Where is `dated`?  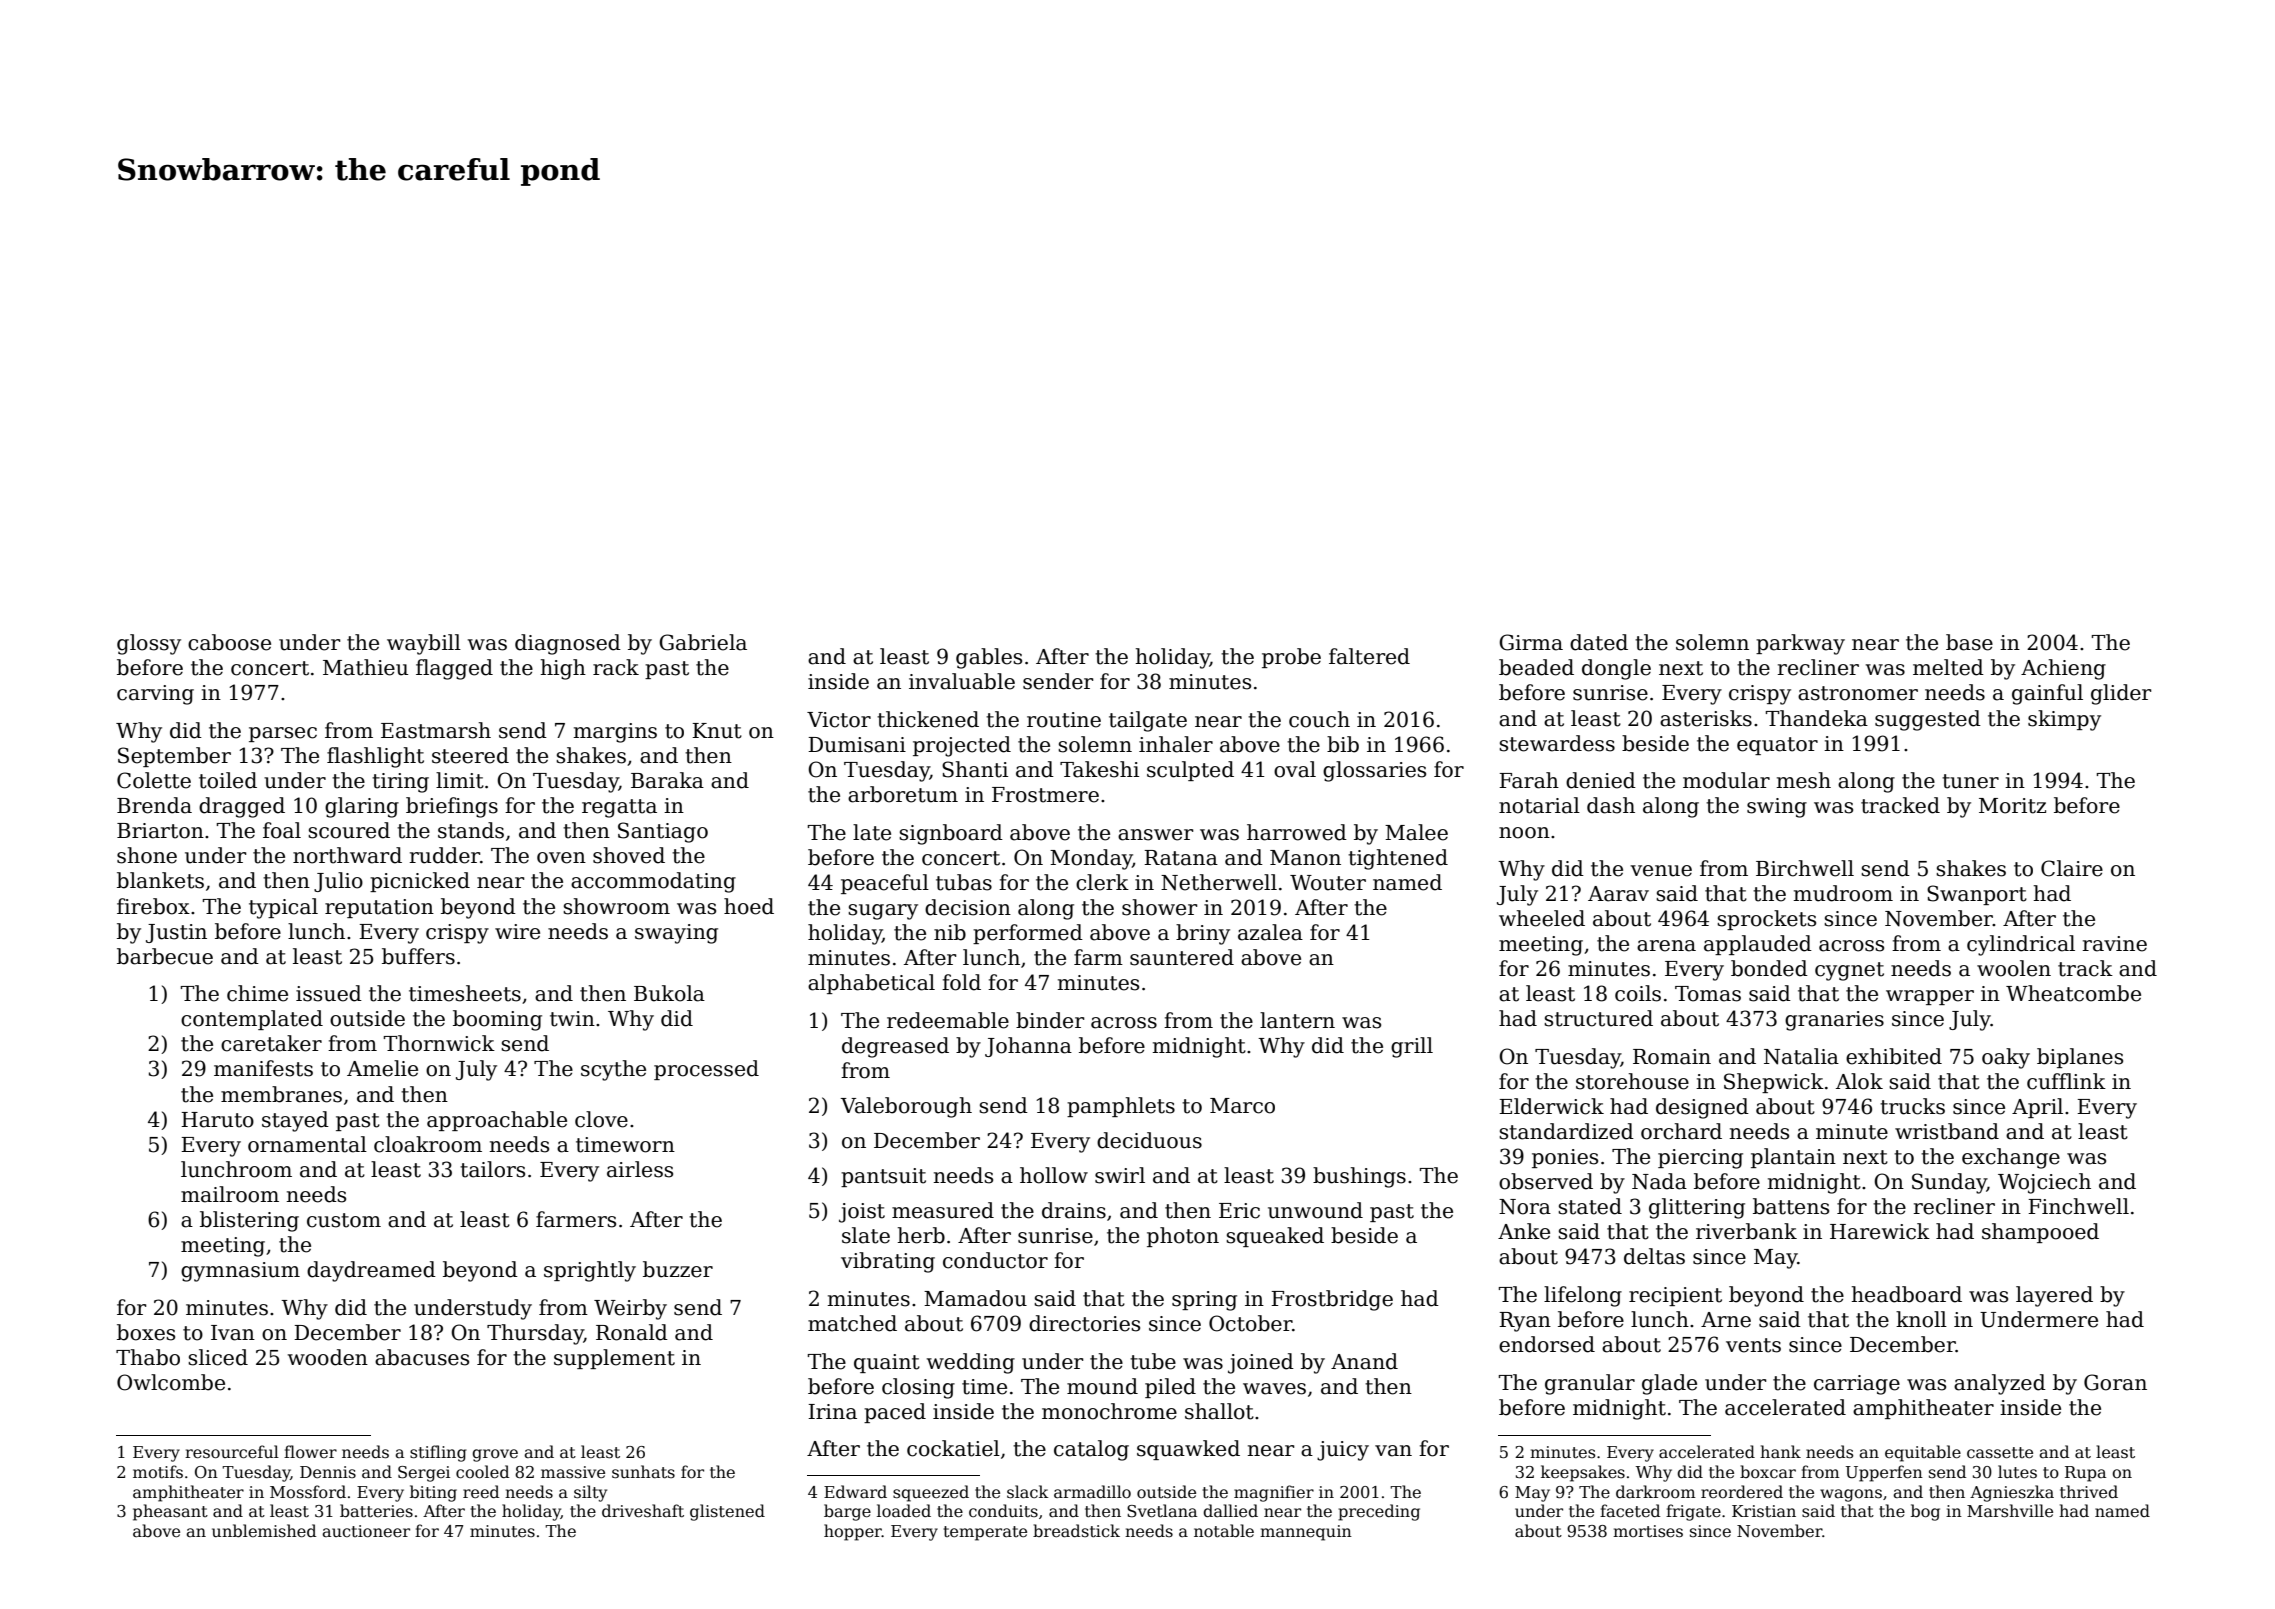 dated is located at coordinates (1599, 642).
